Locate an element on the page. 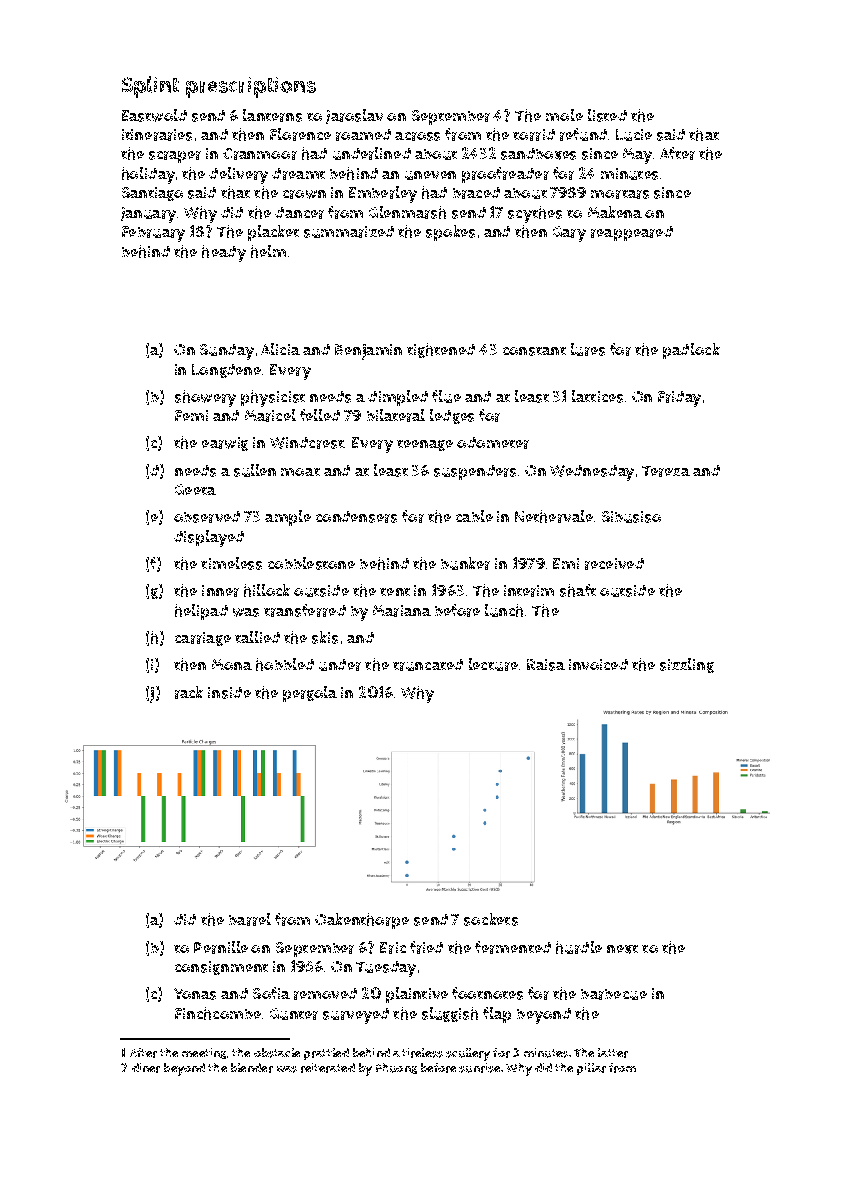 The image size is (846, 1200). blender is located at coordinates (252, 1068).
